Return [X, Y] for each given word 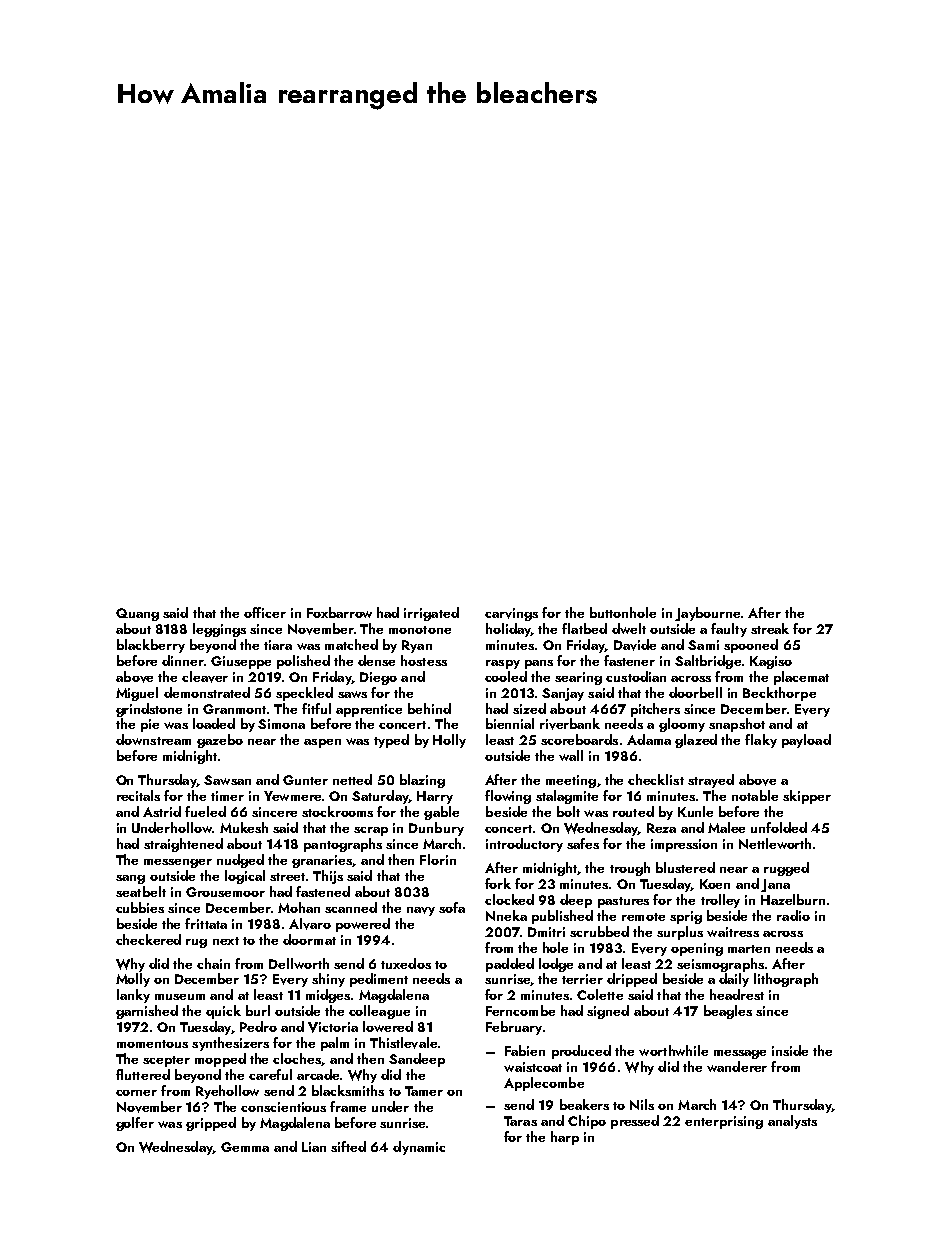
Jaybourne [707, 614]
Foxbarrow [339, 612]
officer [265, 612]
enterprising [724, 1122]
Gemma [245, 1147]
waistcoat [533, 1067]
